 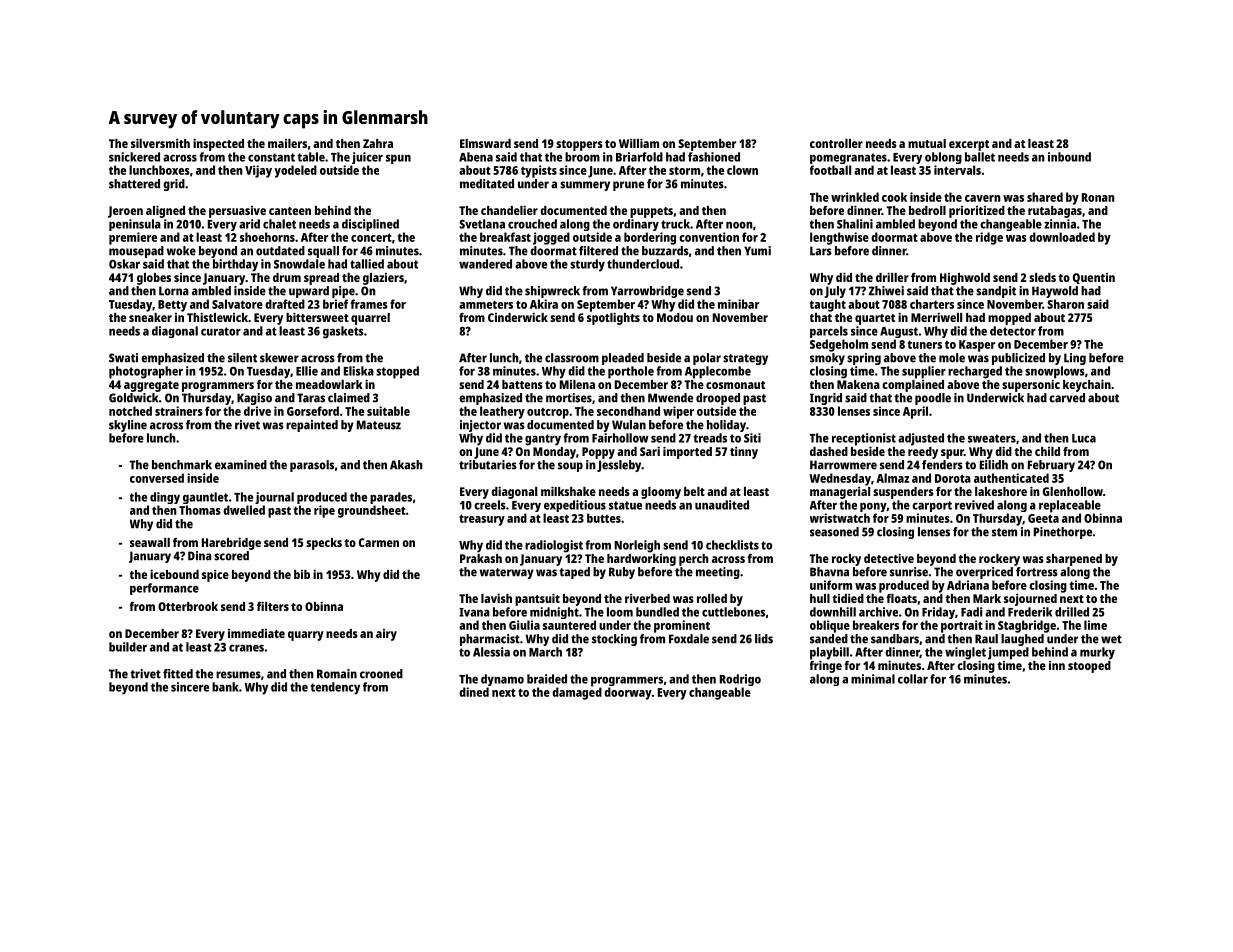 What do you see at coordinates (996, 292) in the screenshot?
I see `sandpit` at bounding box center [996, 292].
